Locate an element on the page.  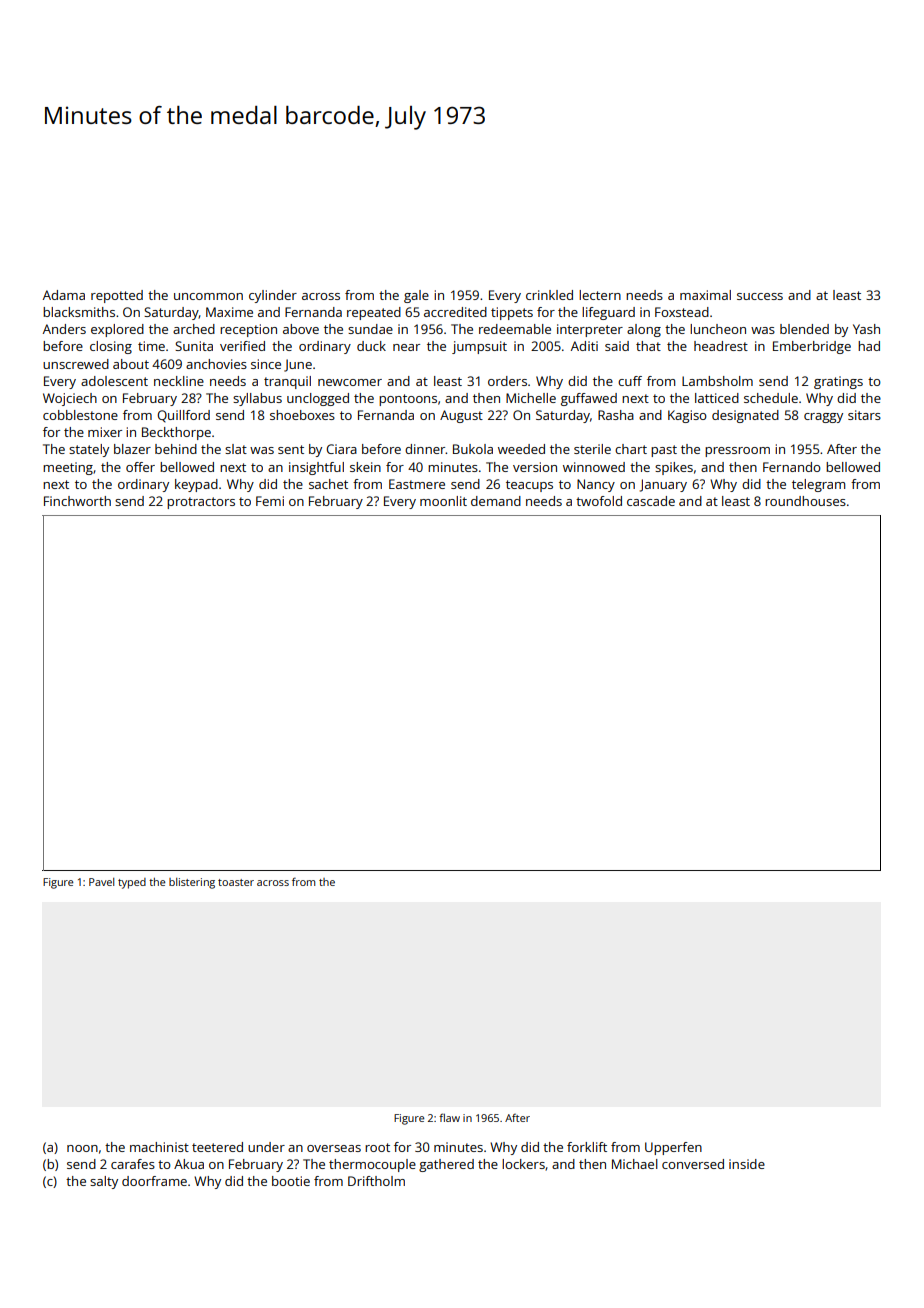
Upperfen is located at coordinates (673, 1148).
